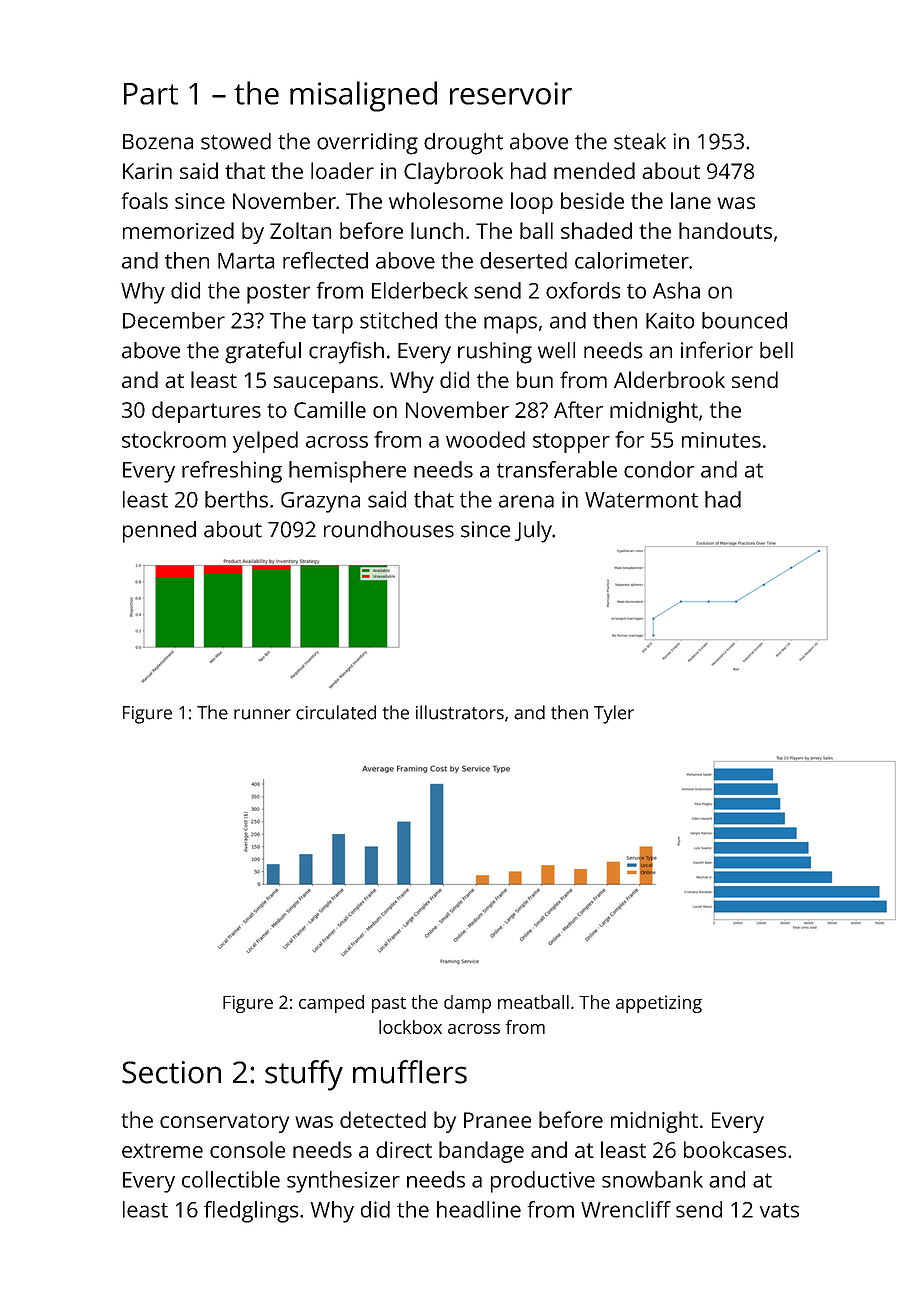  I want to click on circulated, so click(336, 712).
